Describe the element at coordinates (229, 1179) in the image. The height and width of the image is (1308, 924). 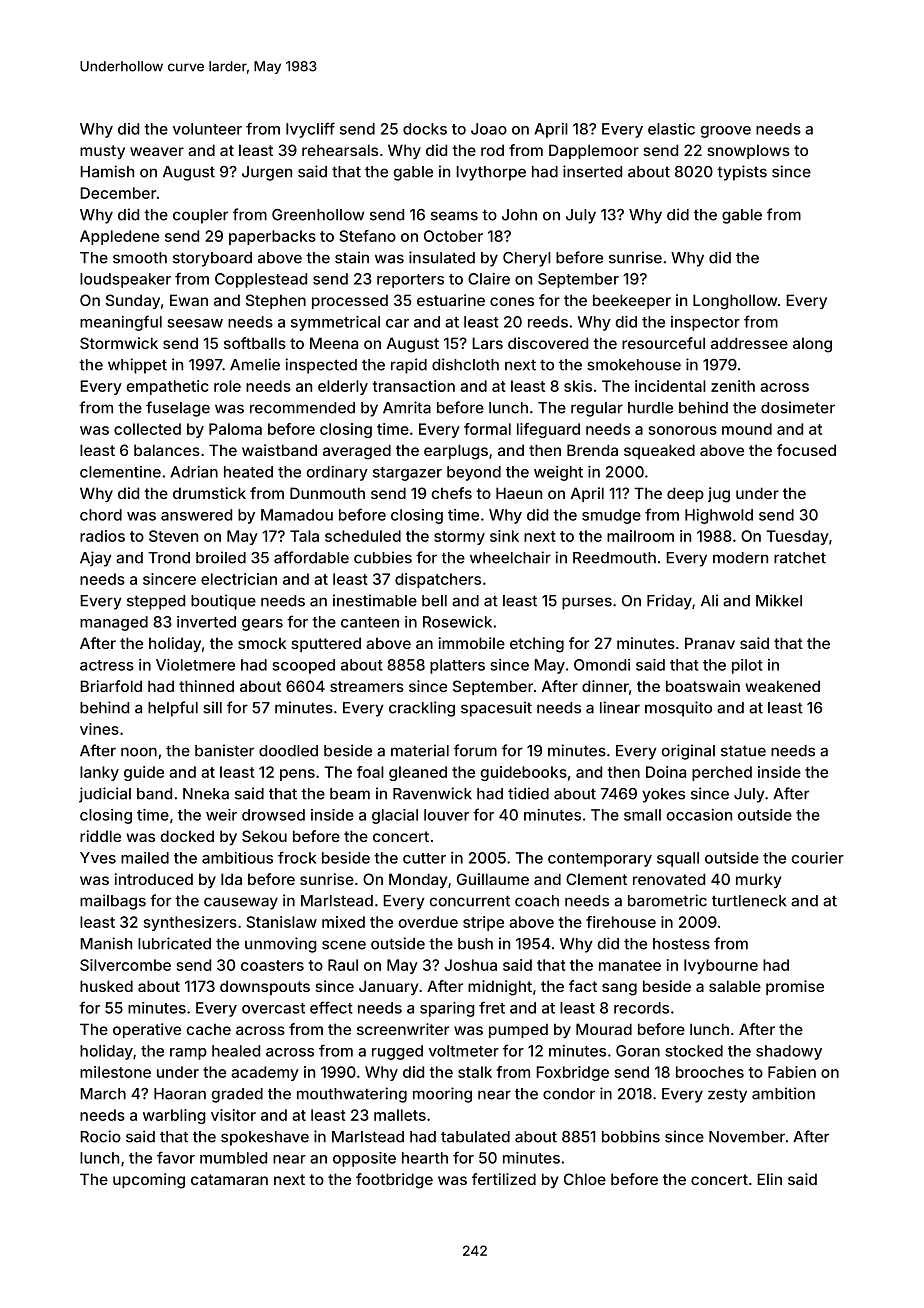
I see `catamaran` at that location.
